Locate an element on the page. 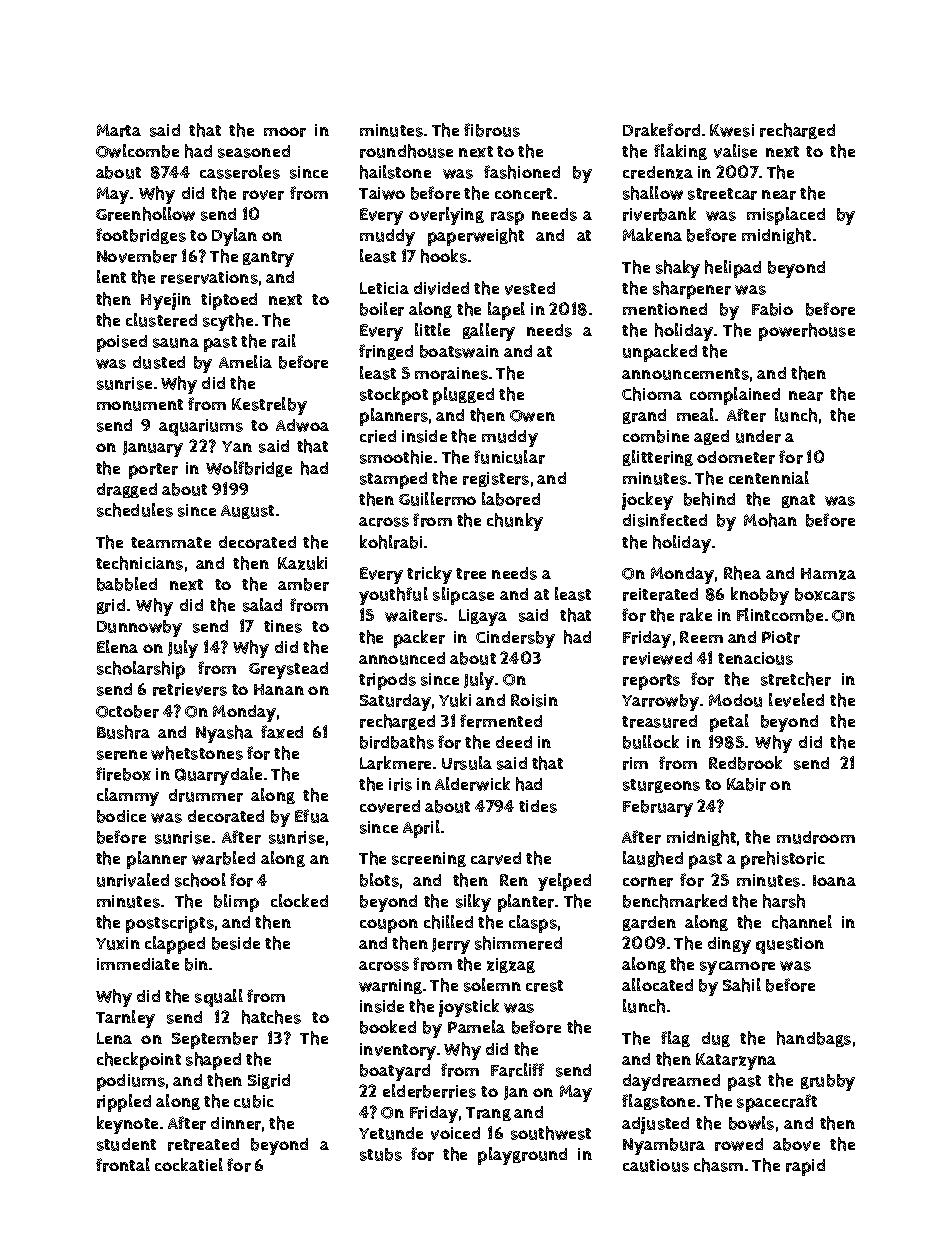 The width and height of the document is (952, 1233). cockatiel is located at coordinates (189, 1164).
